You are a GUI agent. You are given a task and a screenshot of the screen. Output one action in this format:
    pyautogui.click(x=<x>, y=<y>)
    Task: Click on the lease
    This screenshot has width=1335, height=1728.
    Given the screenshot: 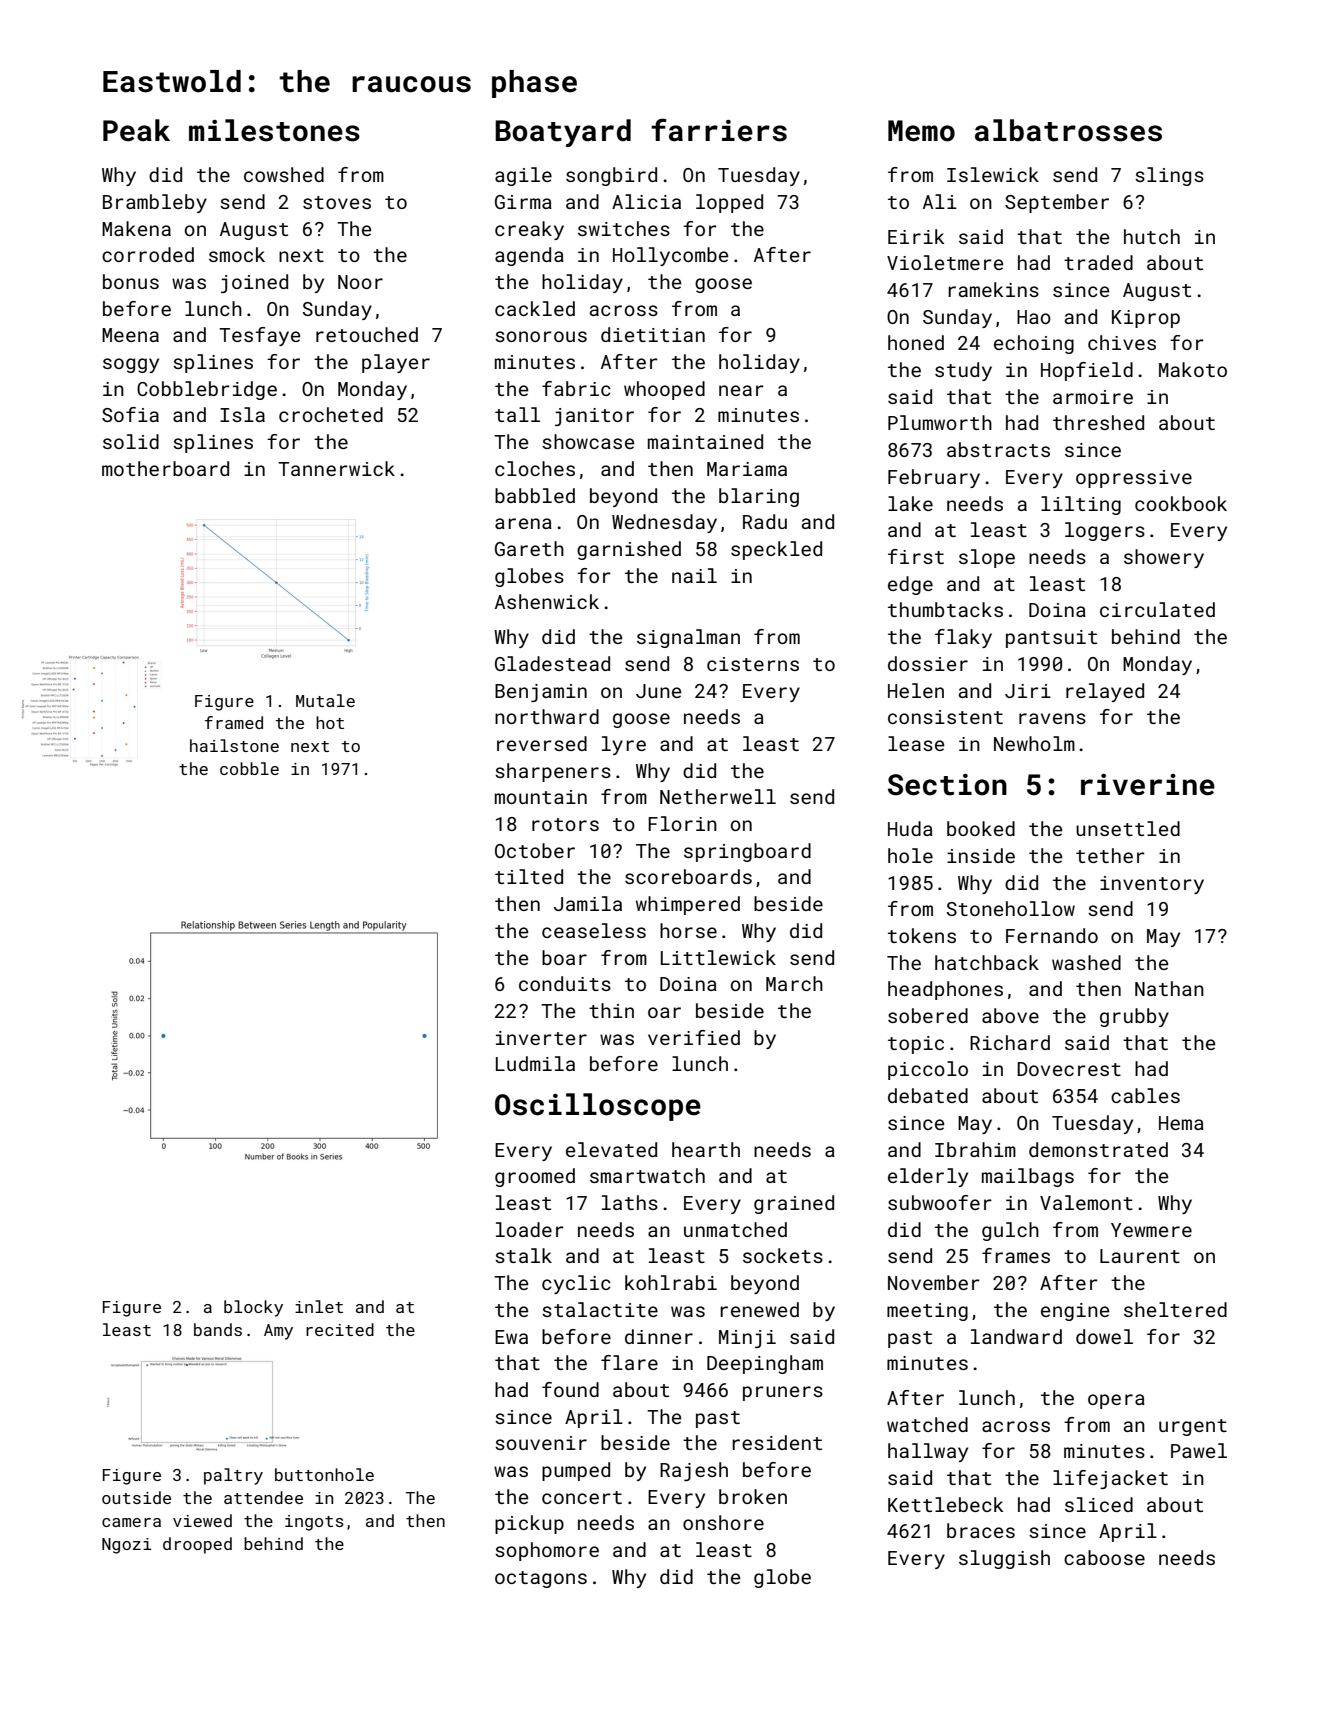 What is the action you would take?
    pyautogui.click(x=916, y=743)
